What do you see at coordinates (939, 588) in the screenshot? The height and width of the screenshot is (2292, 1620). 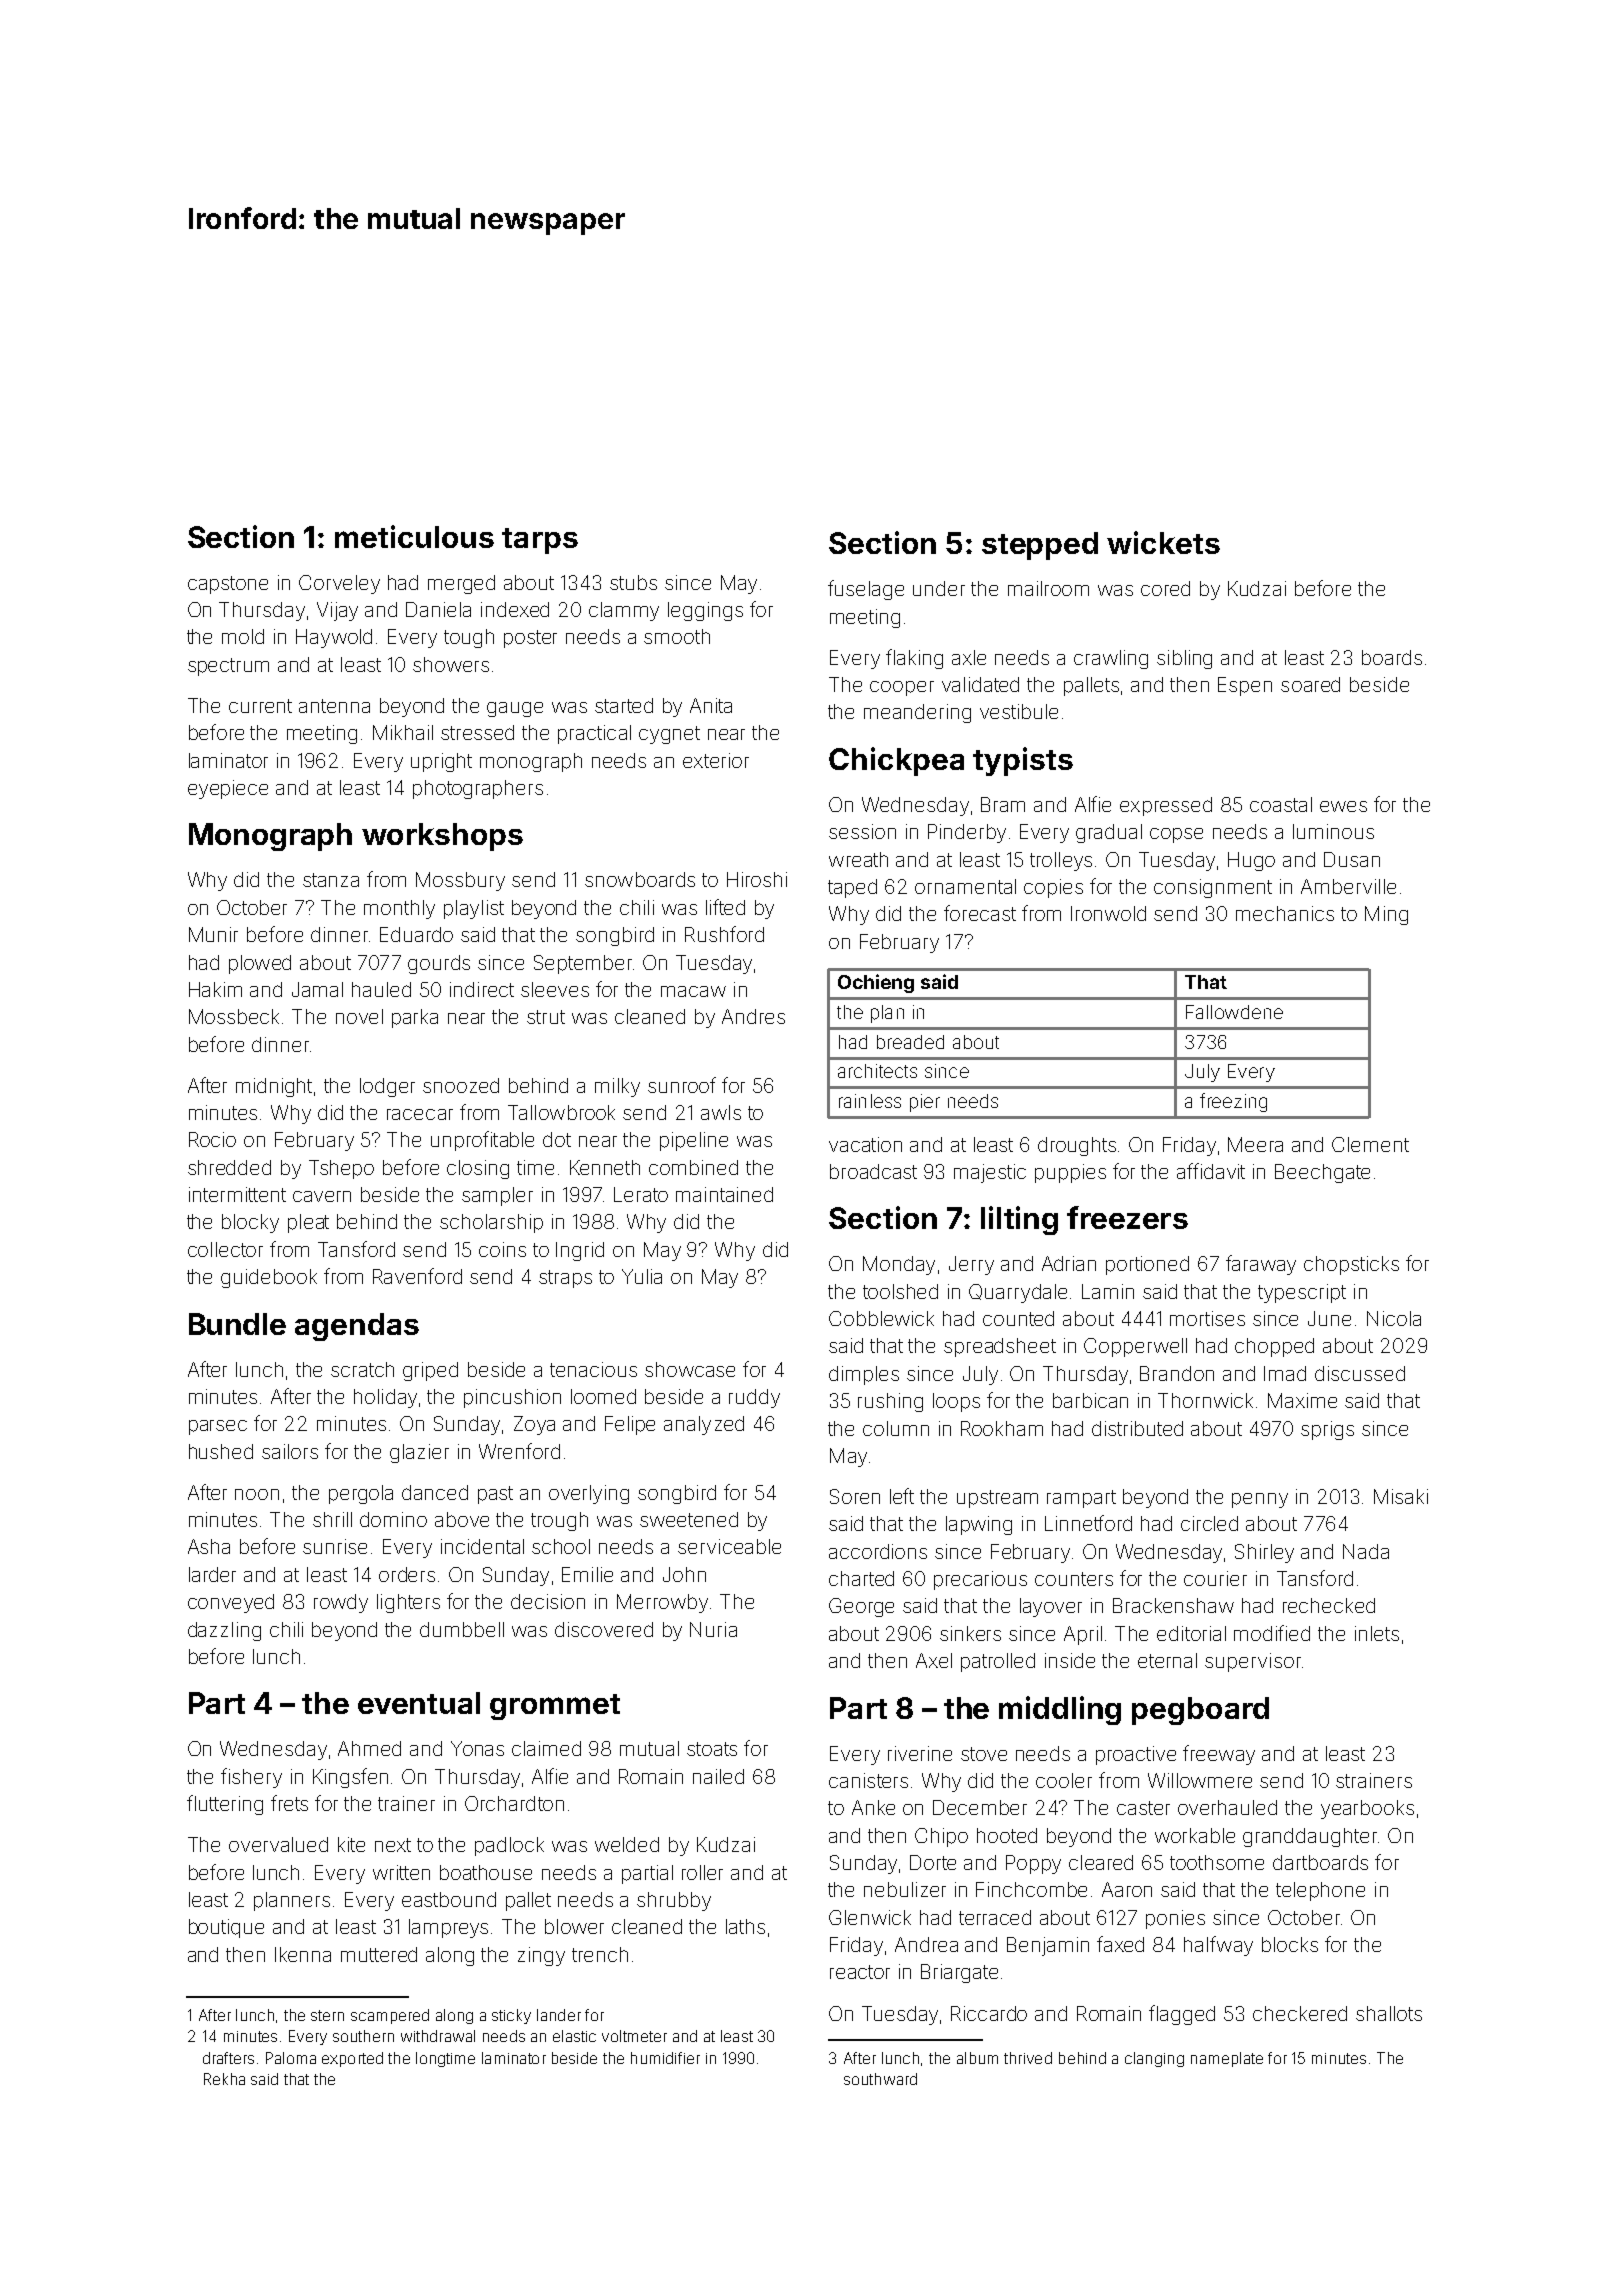 I see `under` at bounding box center [939, 588].
